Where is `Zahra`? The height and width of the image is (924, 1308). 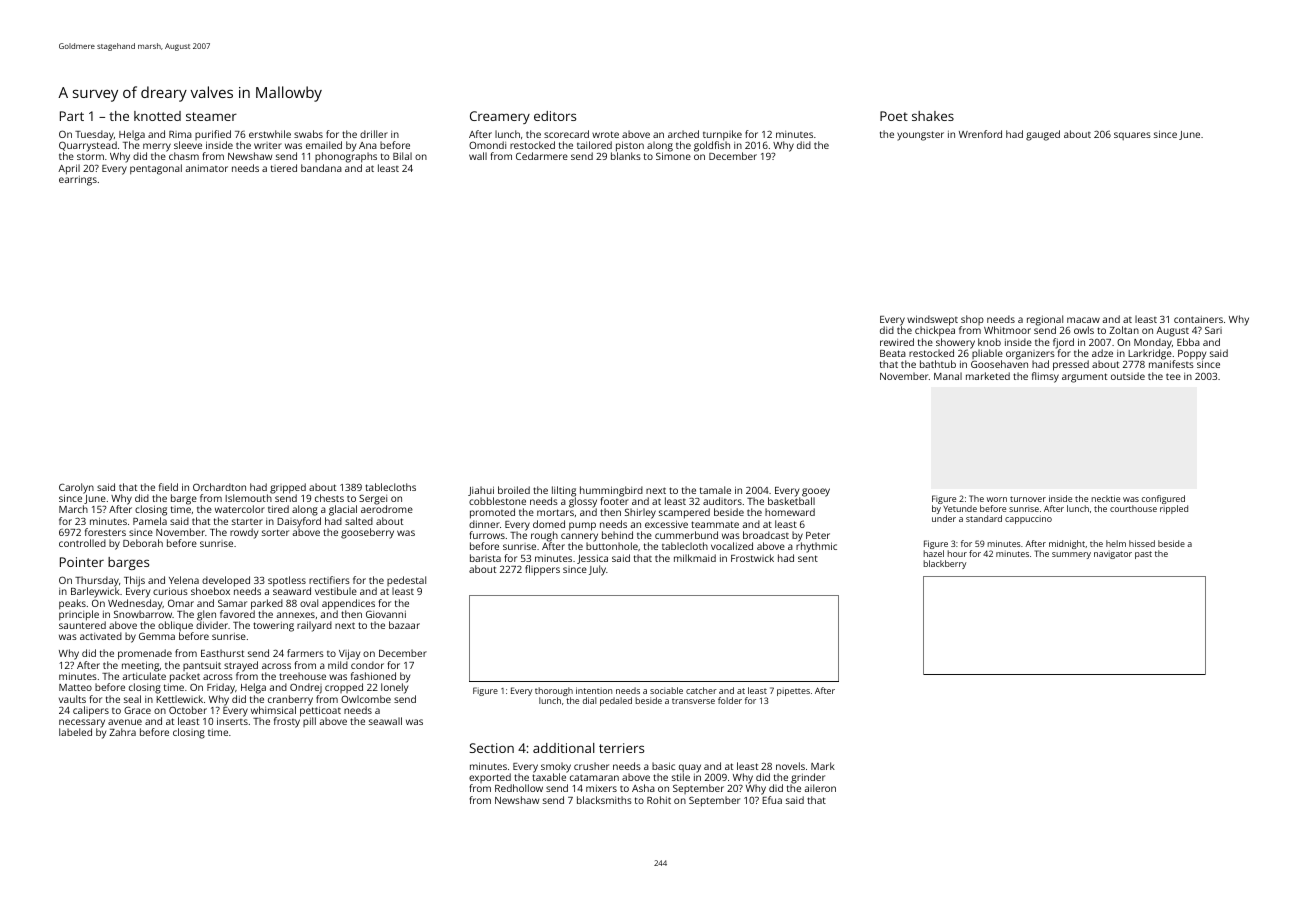 Zahra is located at coordinates (122, 732).
